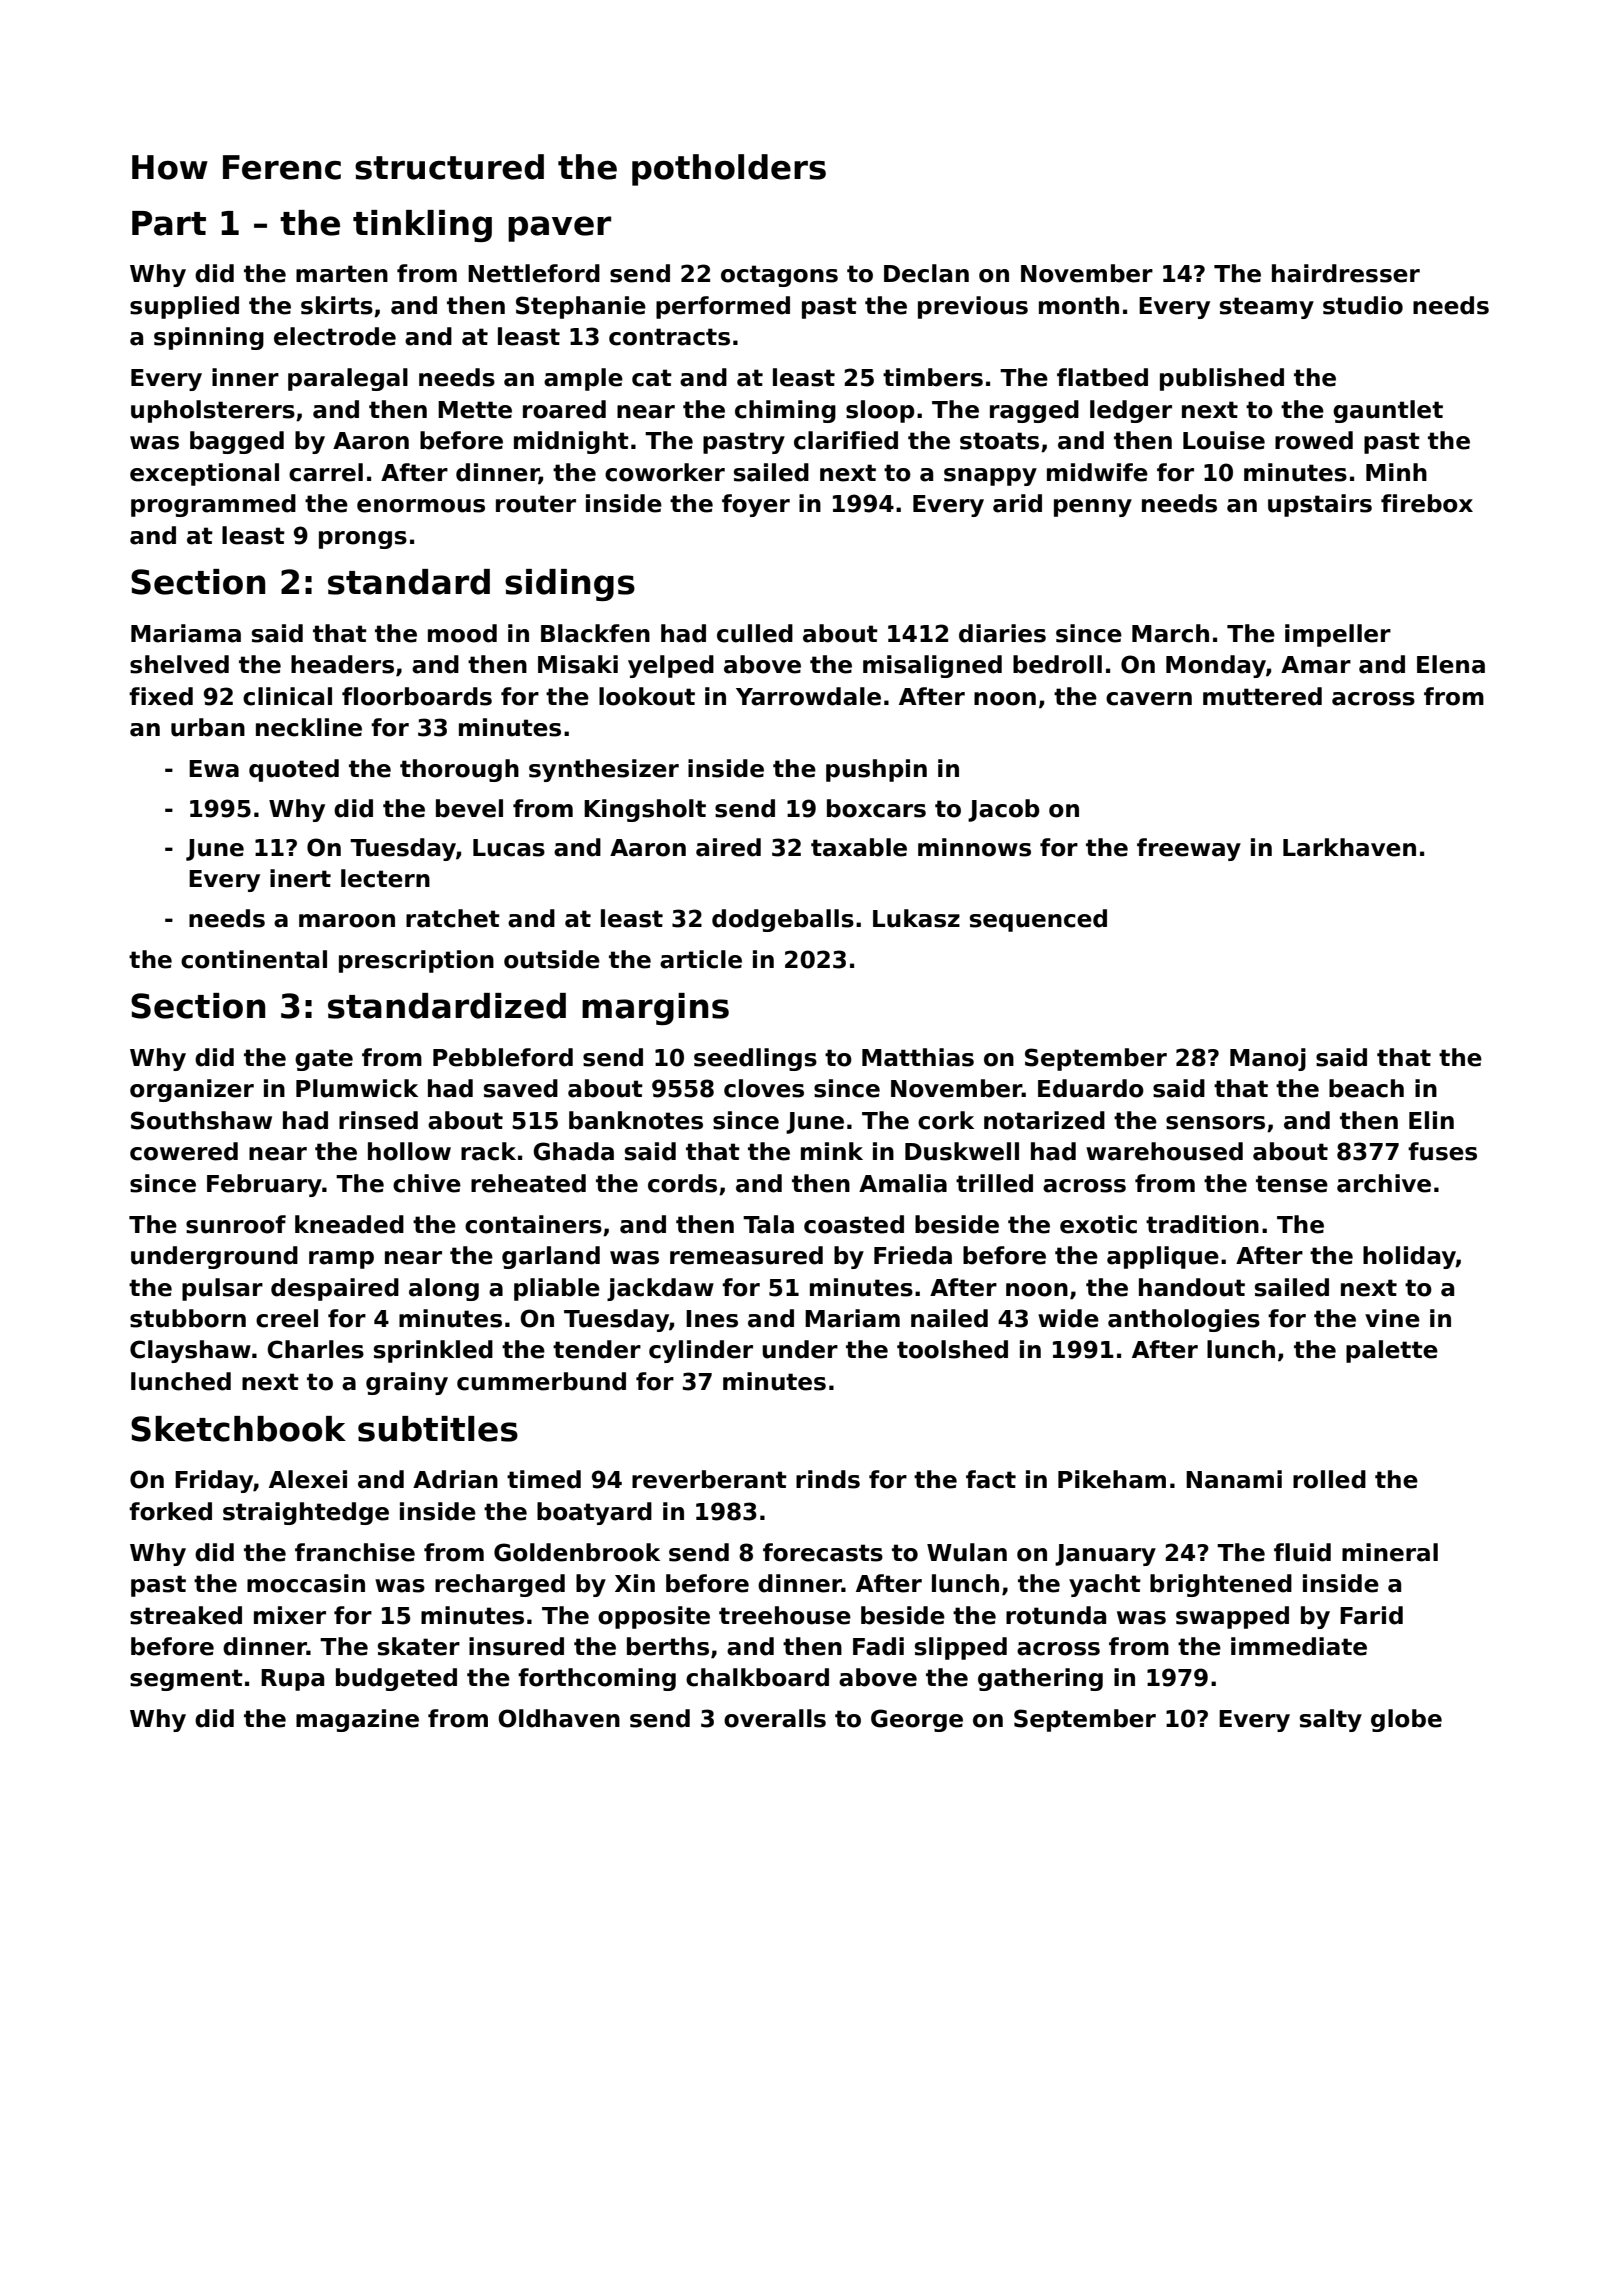 The image size is (1620, 2292). I want to click on Part, so click(169, 223).
